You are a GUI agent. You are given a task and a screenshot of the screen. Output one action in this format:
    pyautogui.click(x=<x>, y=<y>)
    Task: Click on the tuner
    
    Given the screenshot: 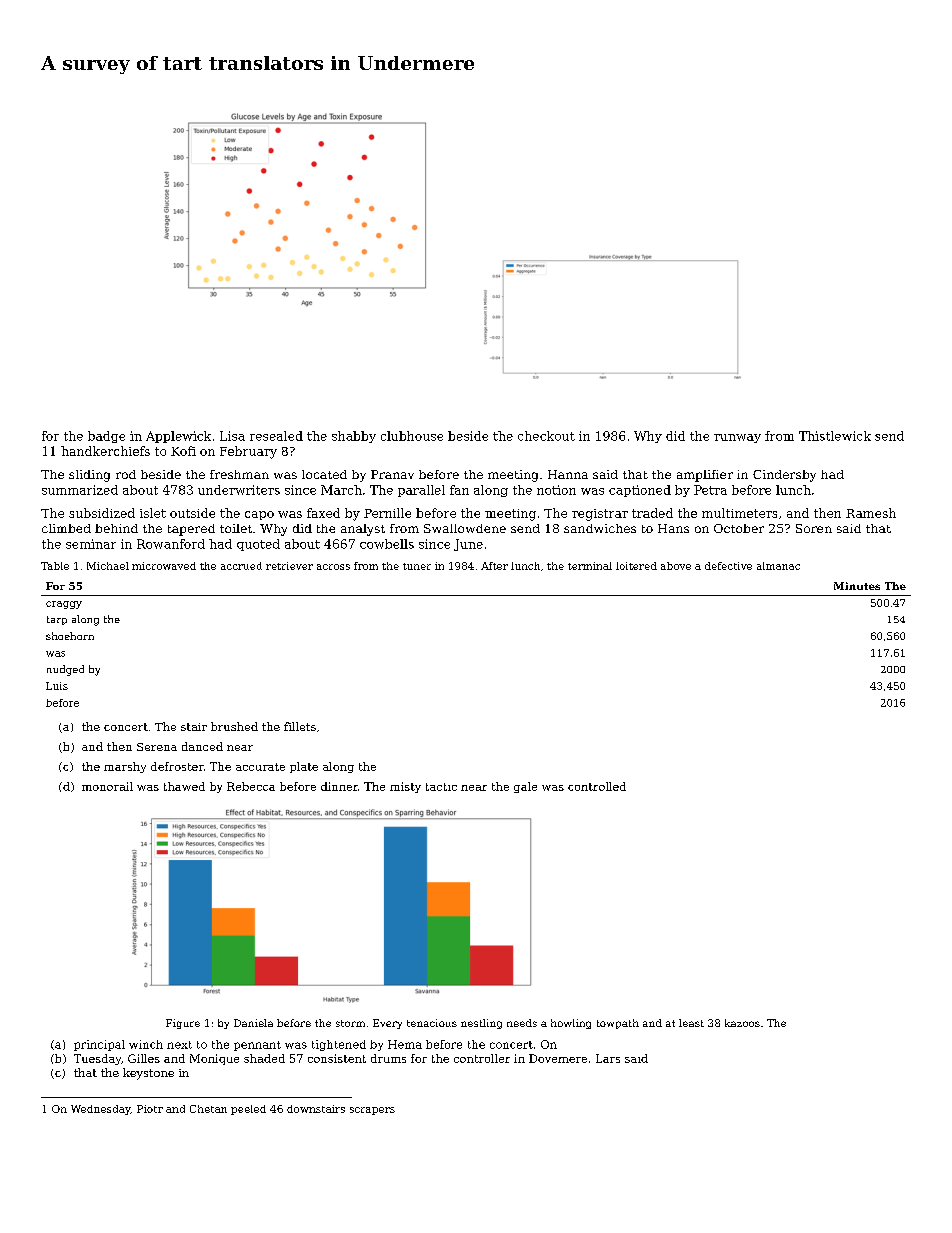 What is the action you would take?
    pyautogui.click(x=417, y=566)
